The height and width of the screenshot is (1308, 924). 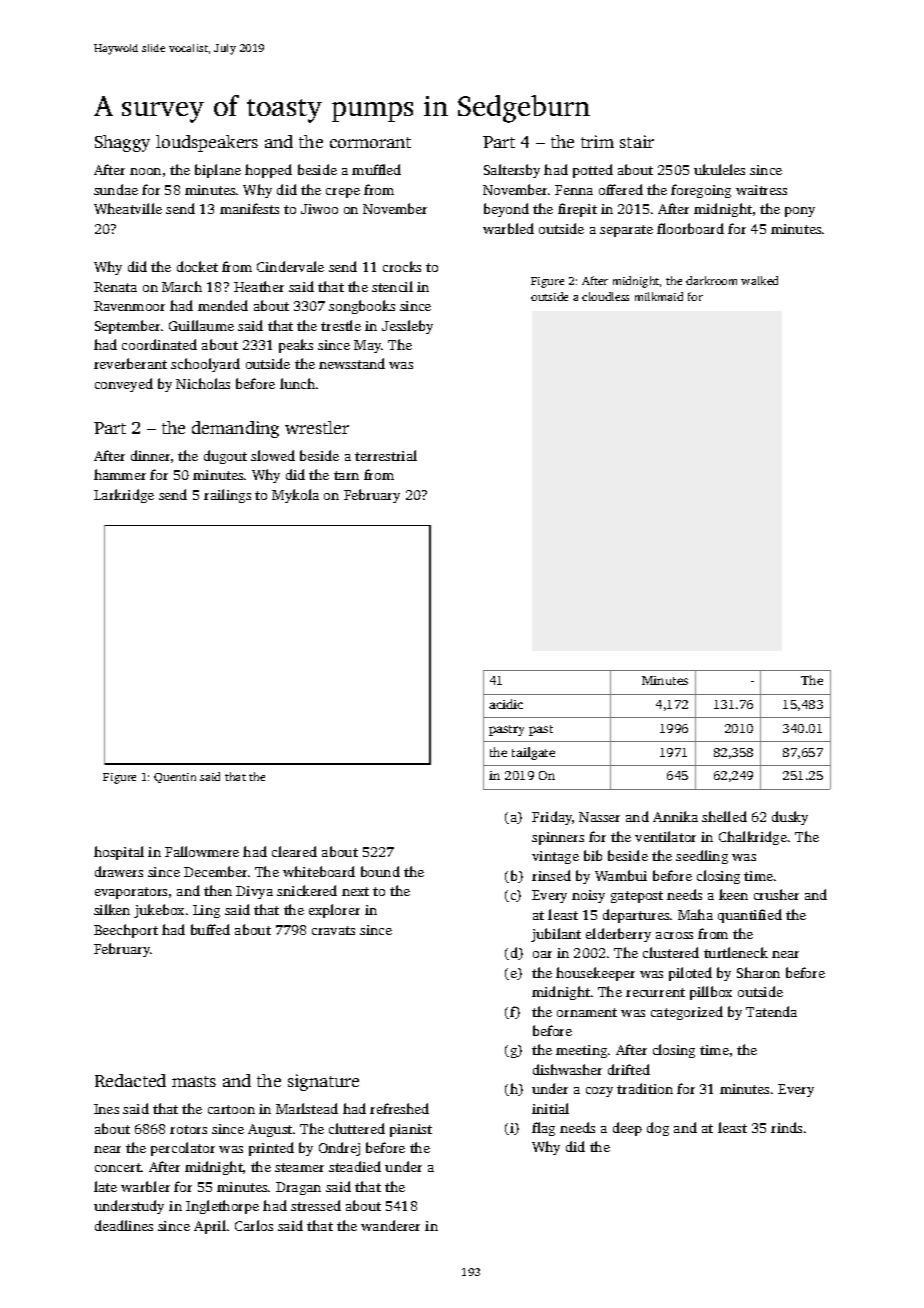 What do you see at coordinates (605, 296) in the screenshot?
I see `cloudless` at bounding box center [605, 296].
